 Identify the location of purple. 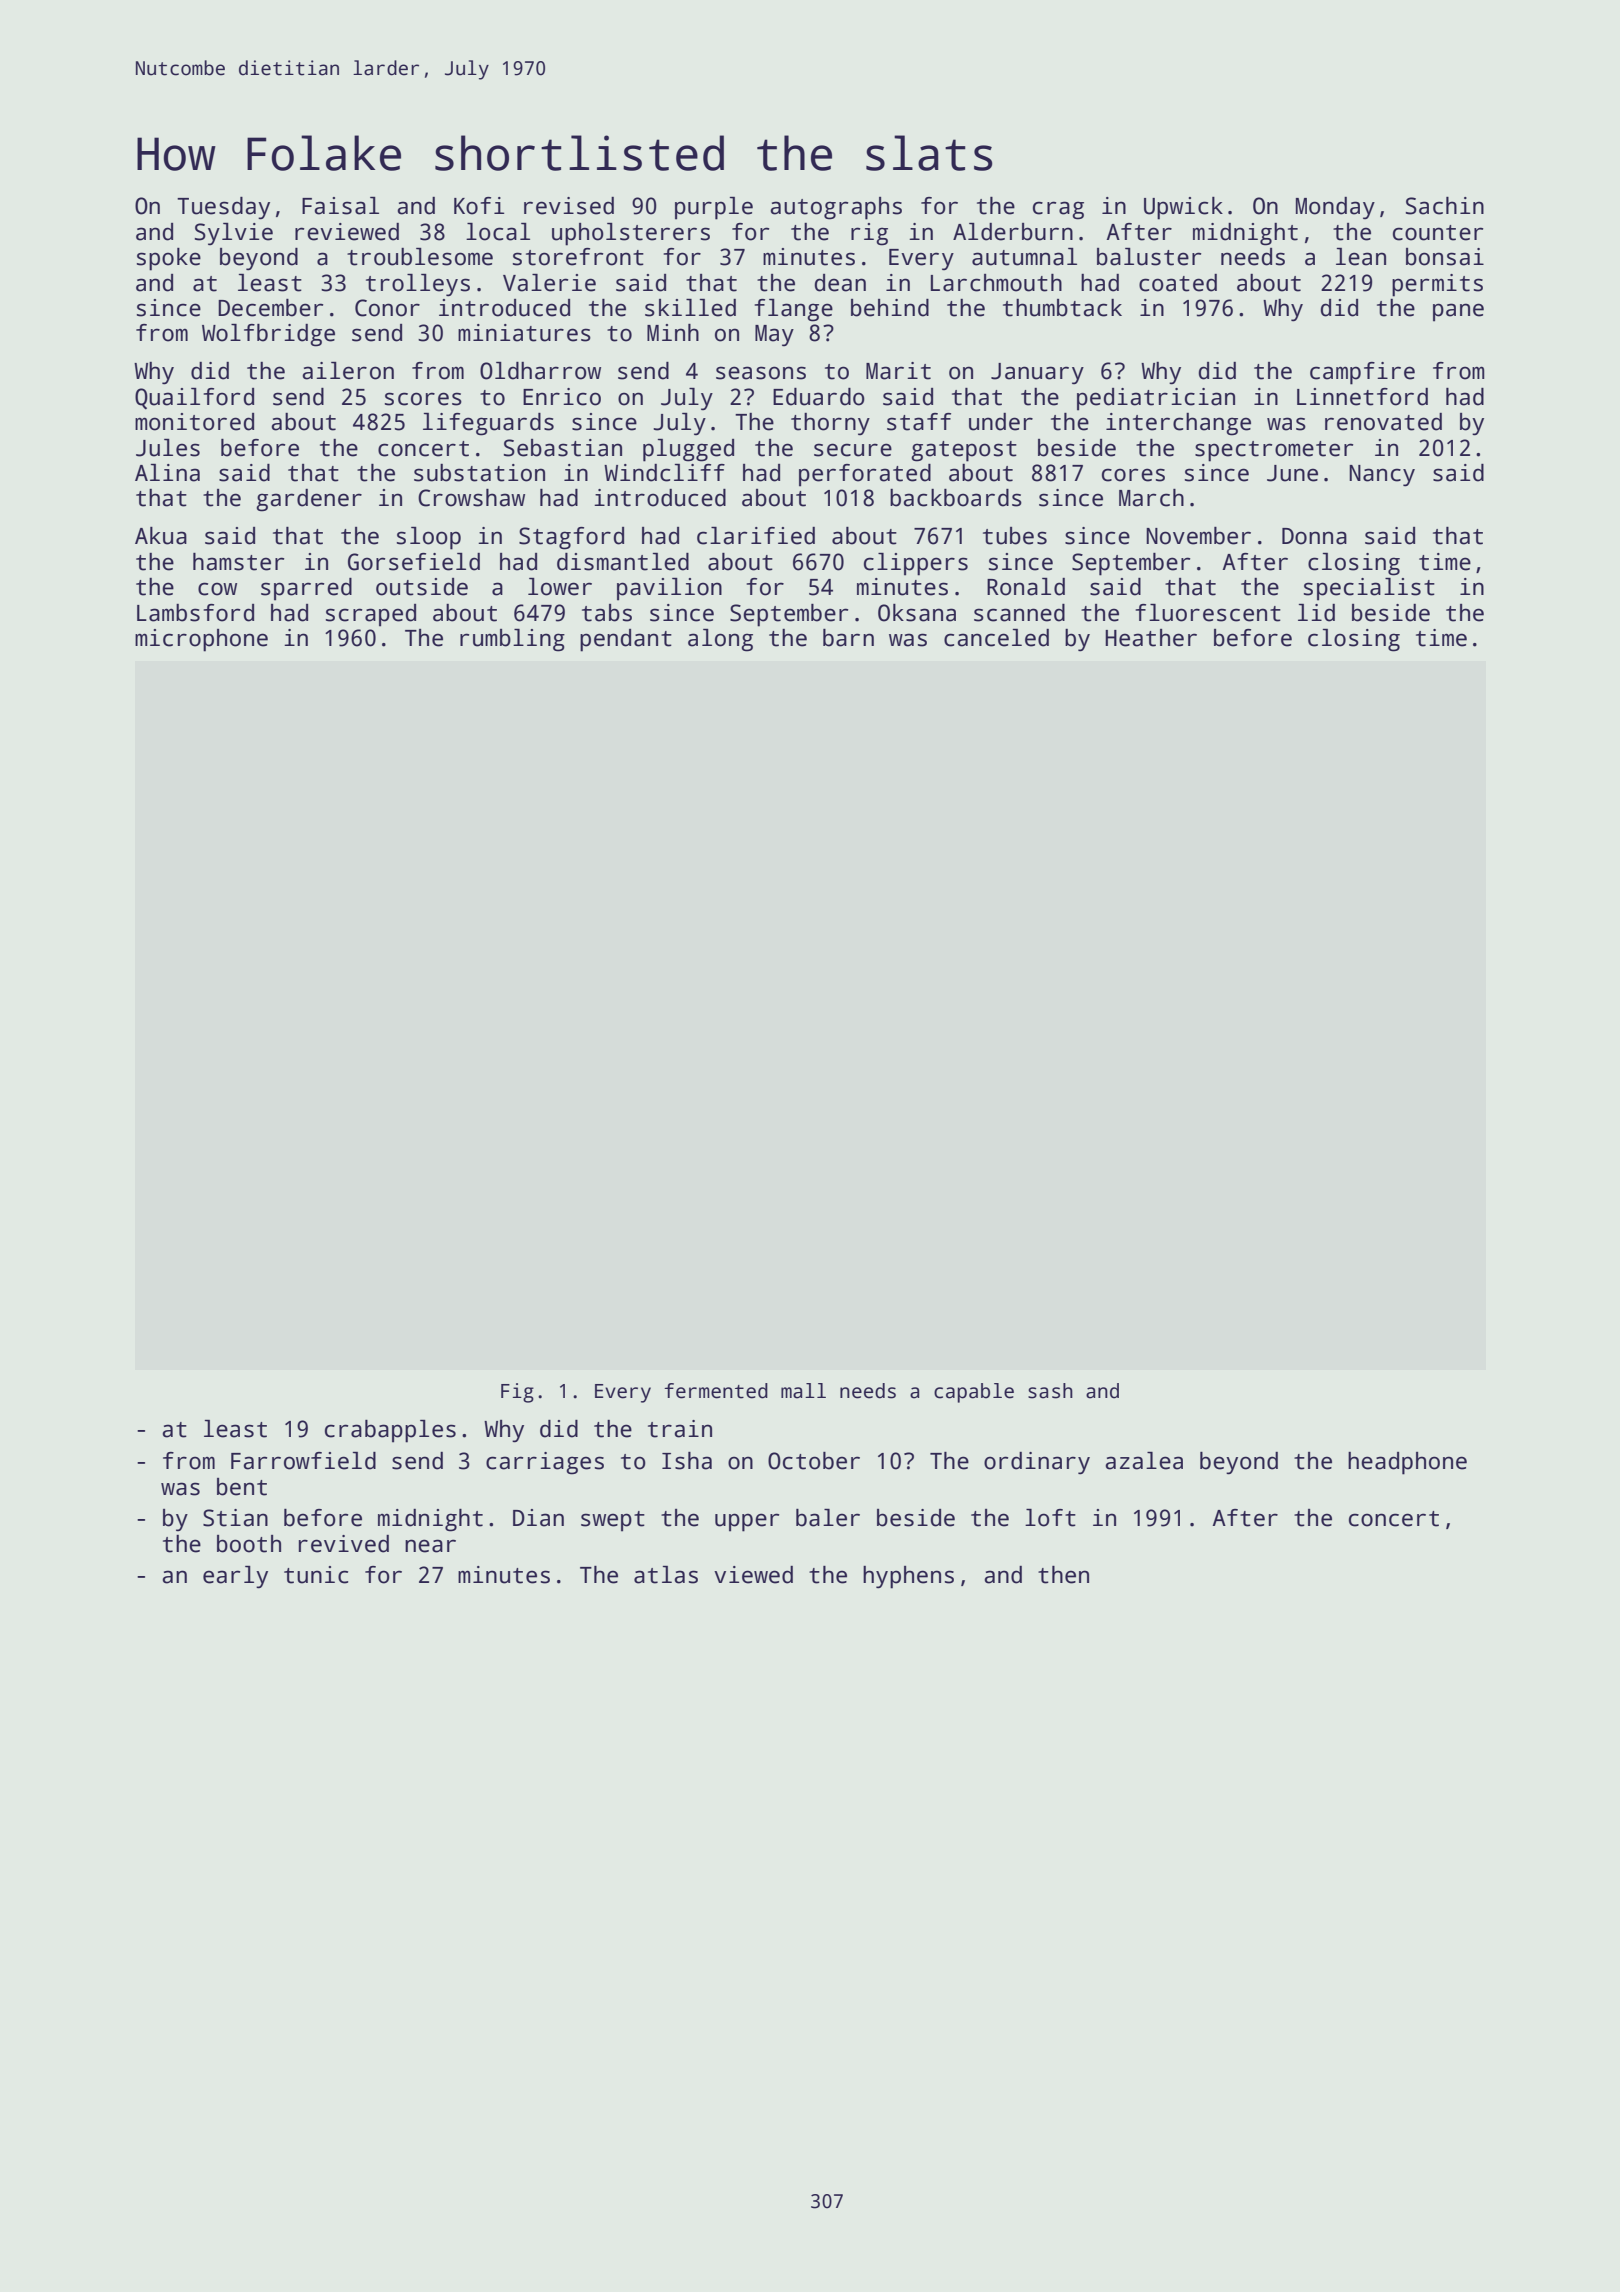
(714, 208).
